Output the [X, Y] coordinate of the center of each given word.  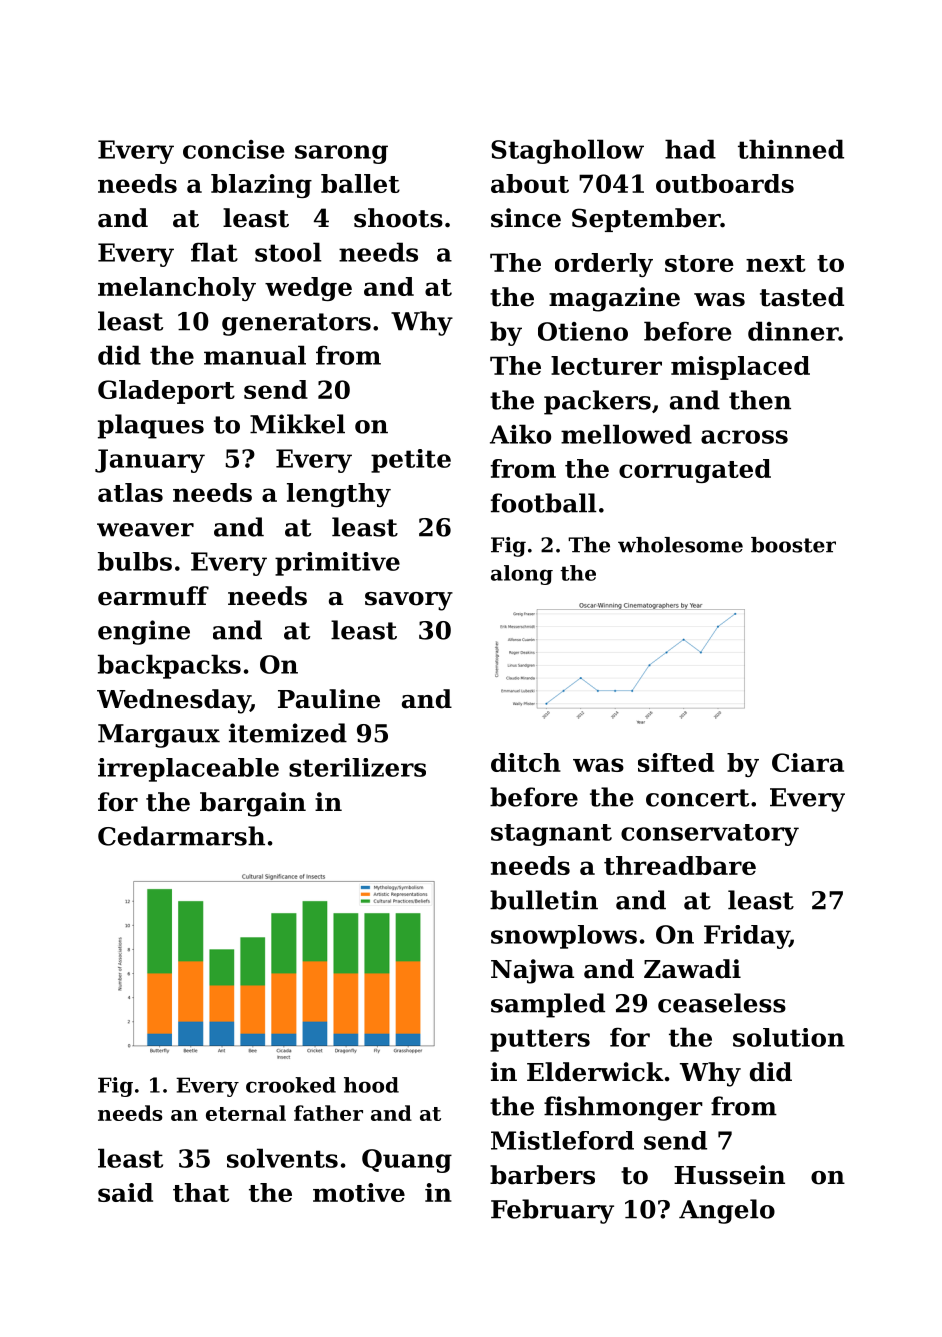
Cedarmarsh [181, 836]
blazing [261, 186]
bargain [253, 804]
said [125, 1192]
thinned [791, 149]
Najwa [532, 971]
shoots [398, 218]
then [760, 400]
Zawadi [692, 969]
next [776, 263]
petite [411, 461]
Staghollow [567, 151]
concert [697, 798]
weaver [145, 530]
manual [255, 355]
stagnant [551, 835]
